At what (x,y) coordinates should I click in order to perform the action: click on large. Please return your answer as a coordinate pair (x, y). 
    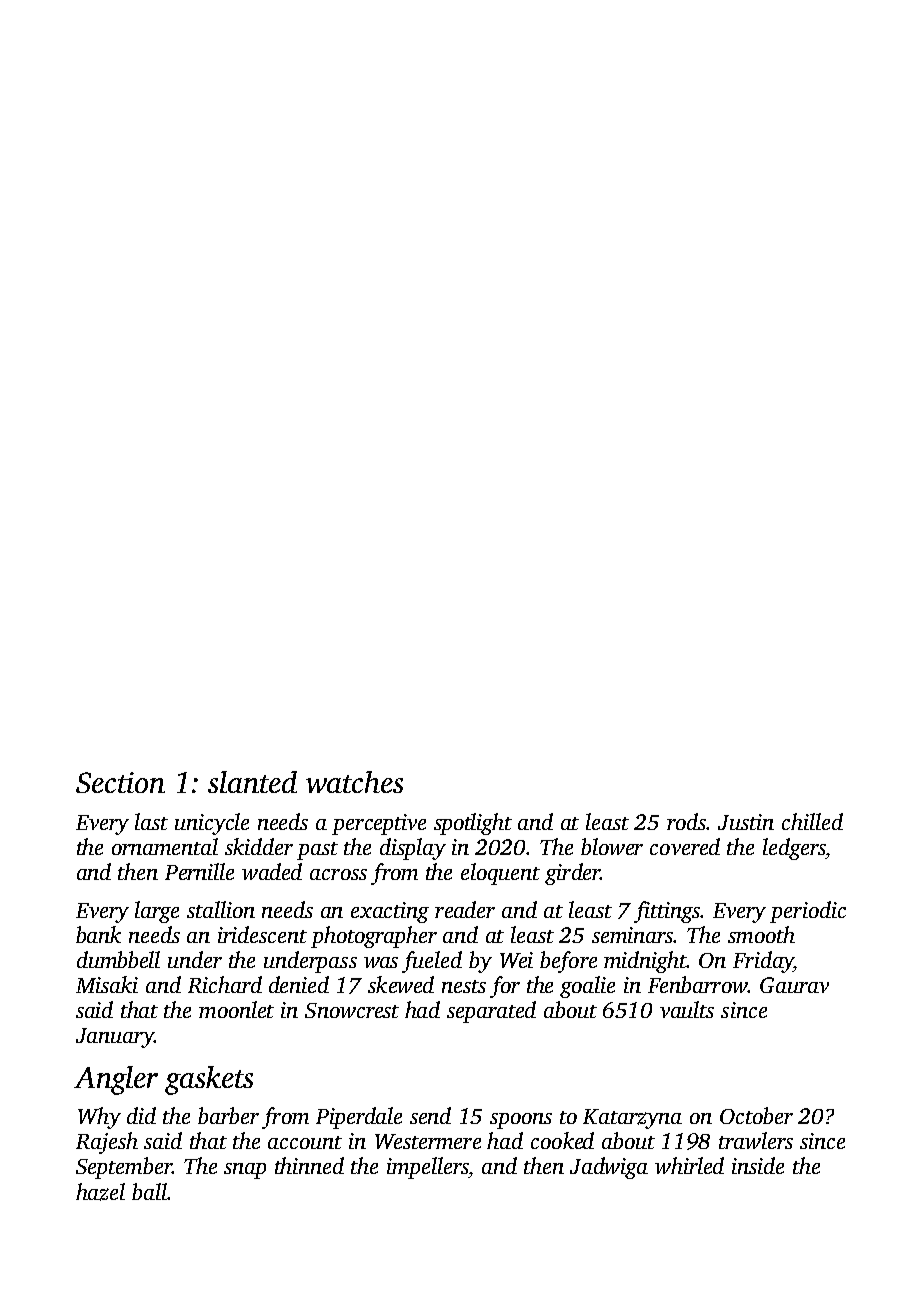
    Looking at the image, I should click on (157, 912).
